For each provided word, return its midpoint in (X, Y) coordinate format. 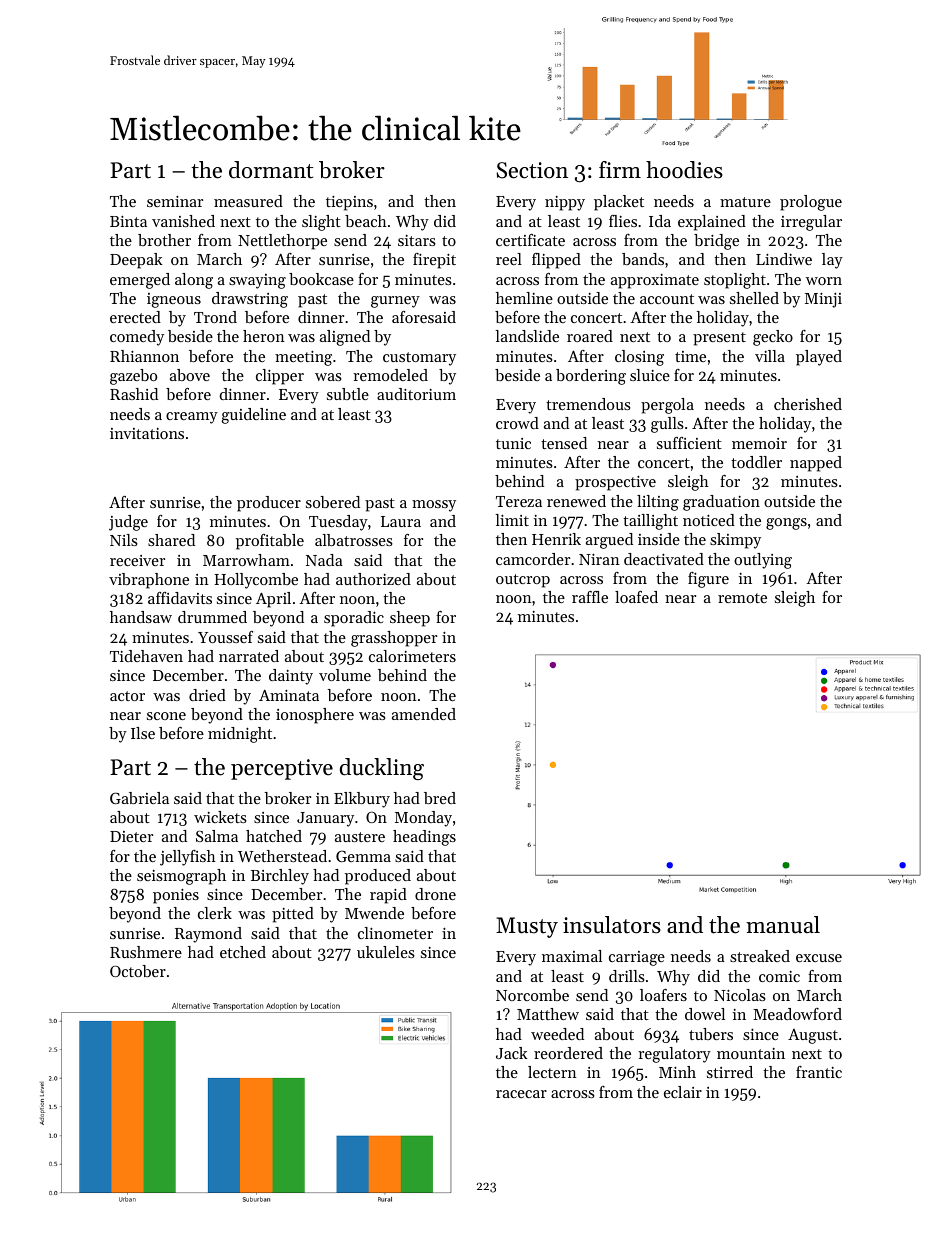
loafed (636, 597)
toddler (756, 462)
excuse (819, 958)
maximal (572, 956)
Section (532, 170)
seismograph (181, 877)
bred (440, 798)
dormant (271, 170)
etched (243, 952)
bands (643, 259)
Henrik (556, 539)
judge (128, 523)
